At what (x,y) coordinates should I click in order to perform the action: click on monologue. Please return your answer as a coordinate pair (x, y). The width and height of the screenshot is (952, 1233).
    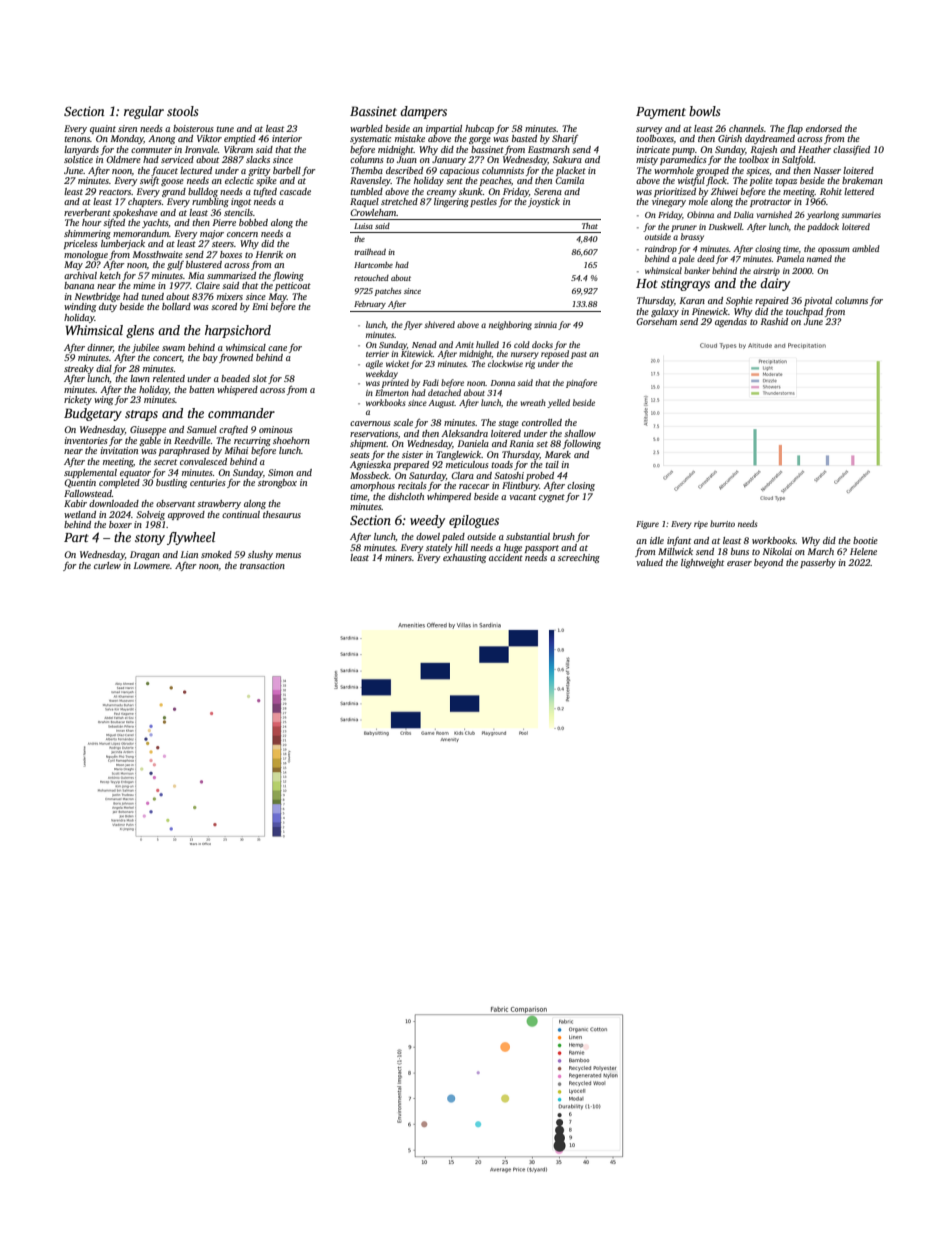
    Looking at the image, I should click on (86, 255).
